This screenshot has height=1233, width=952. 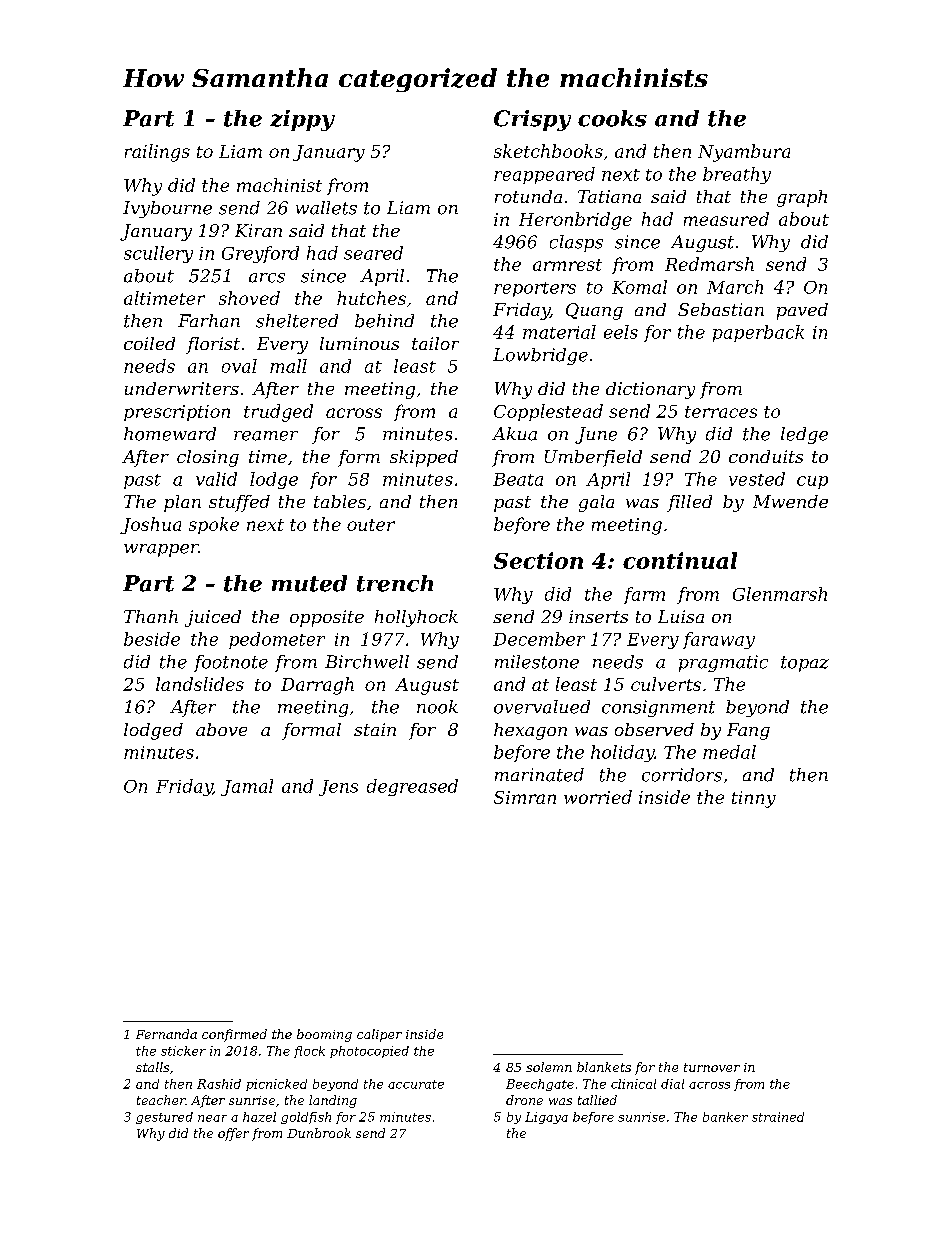 What do you see at coordinates (804, 435) in the screenshot?
I see `ledge` at bounding box center [804, 435].
